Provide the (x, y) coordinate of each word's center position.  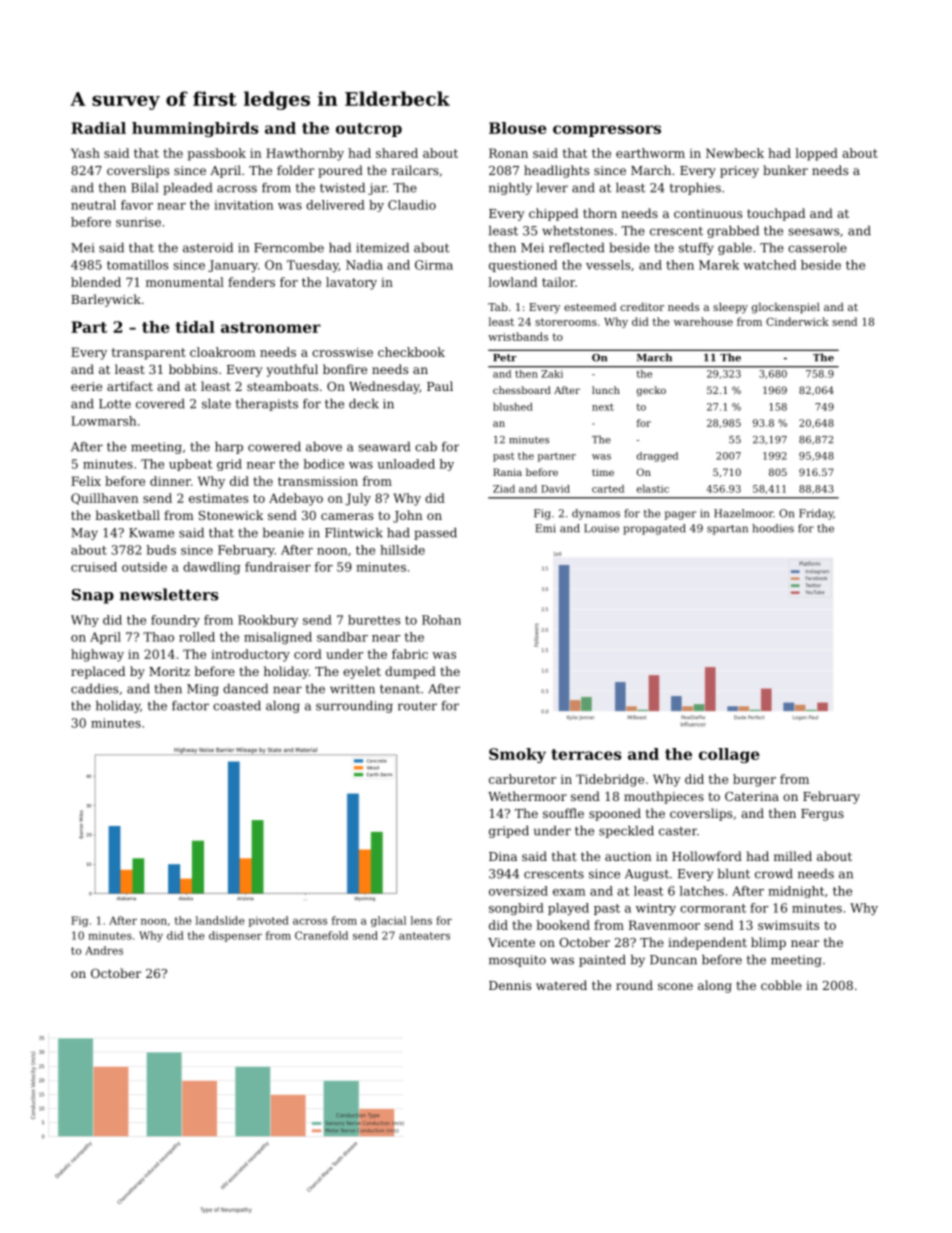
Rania (507, 472)
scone (675, 986)
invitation (243, 205)
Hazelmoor (743, 513)
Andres (104, 950)
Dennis (510, 985)
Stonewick (231, 515)
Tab (498, 307)
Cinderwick (797, 321)
